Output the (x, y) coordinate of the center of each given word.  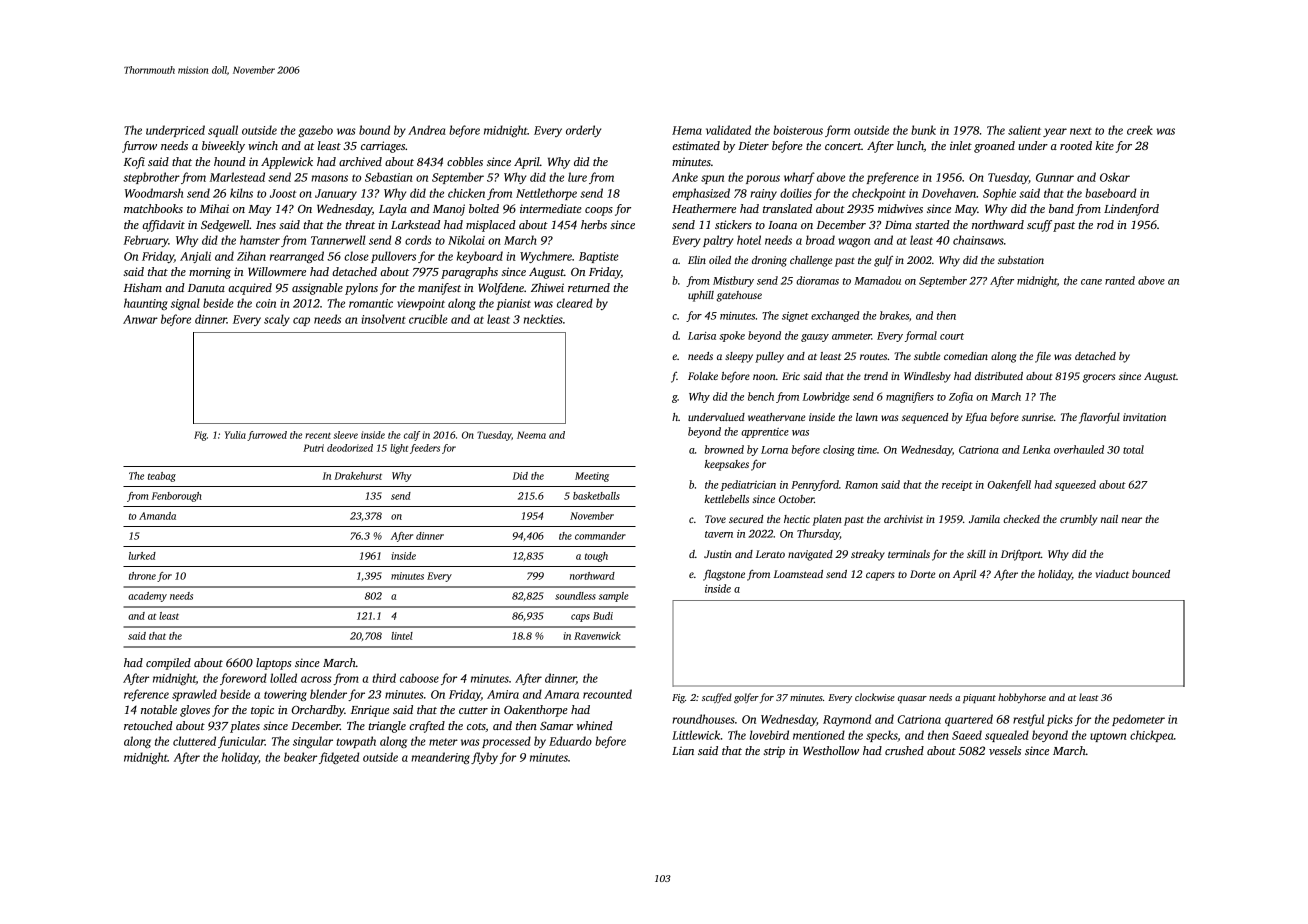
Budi (603, 616)
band (1061, 208)
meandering (440, 758)
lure (577, 177)
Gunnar (1055, 177)
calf (412, 436)
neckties (543, 319)
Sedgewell (225, 226)
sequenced (925, 418)
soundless (575, 596)
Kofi (134, 163)
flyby (484, 758)
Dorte (922, 574)
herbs (594, 224)
